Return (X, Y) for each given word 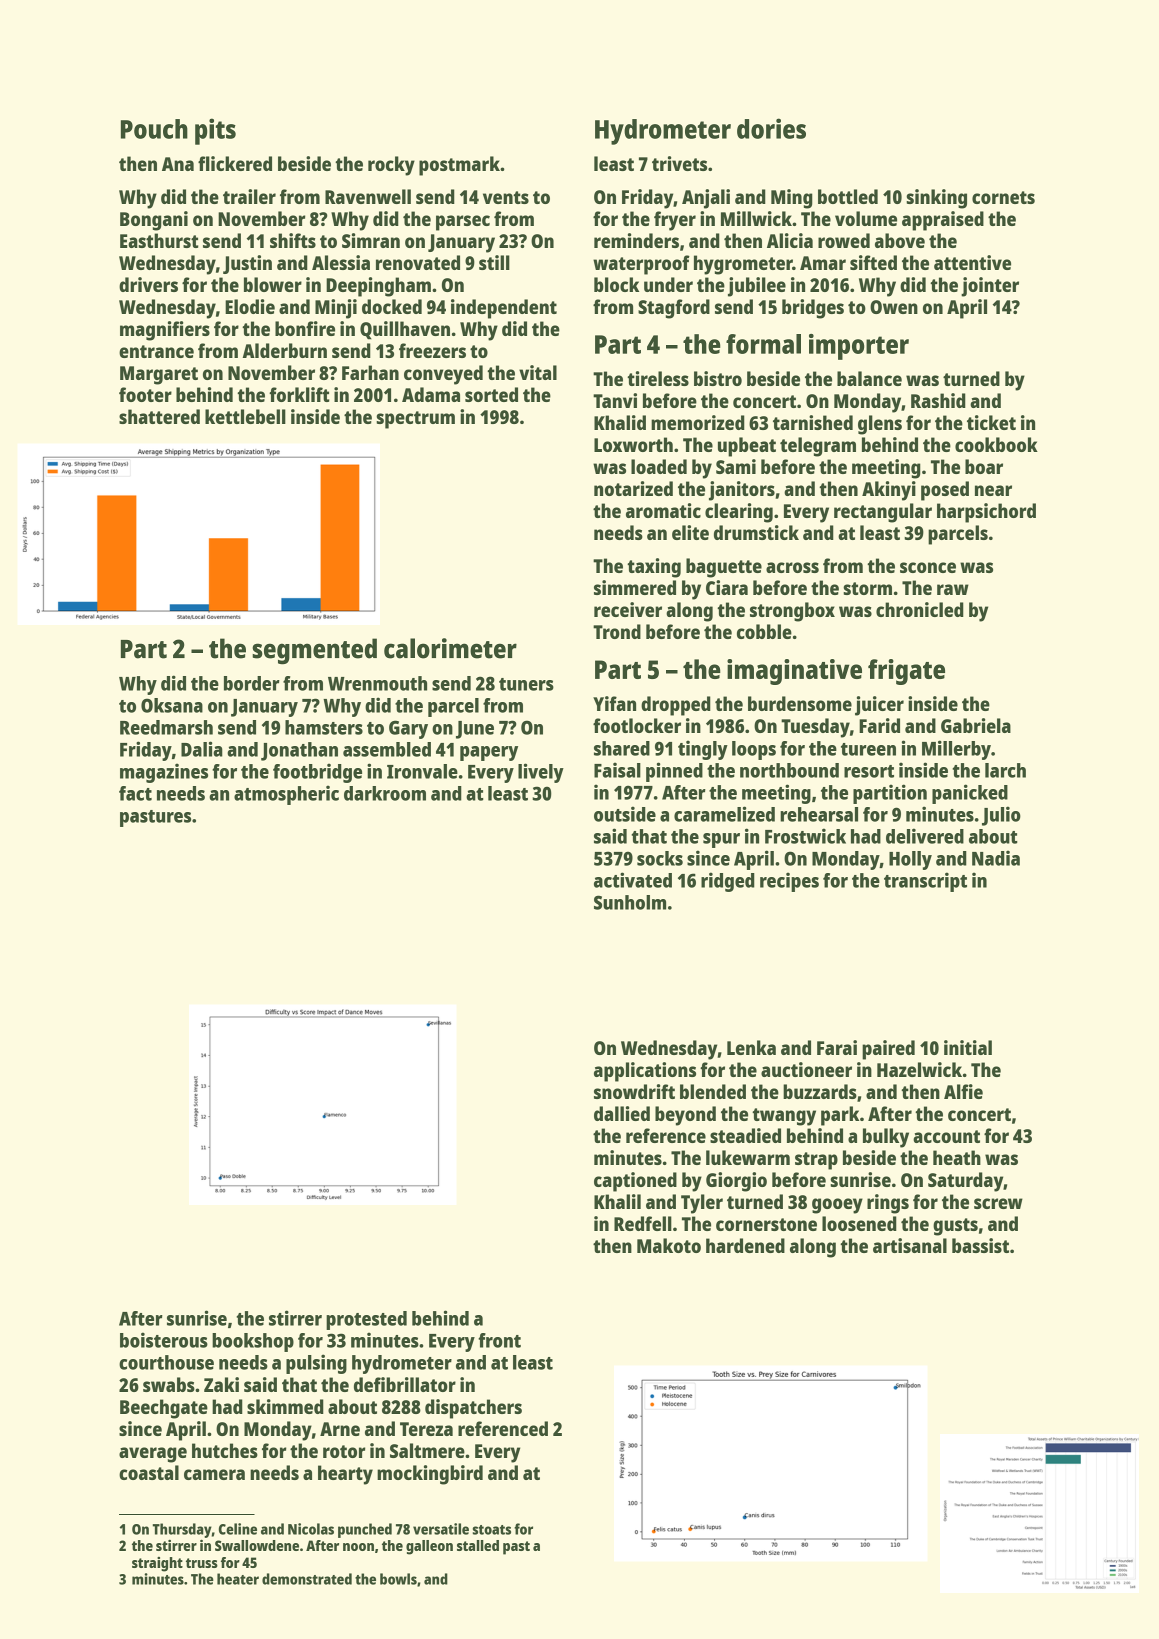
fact (135, 793)
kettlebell (245, 416)
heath (957, 1157)
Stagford (674, 309)
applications (645, 1072)
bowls (398, 1579)
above (900, 240)
